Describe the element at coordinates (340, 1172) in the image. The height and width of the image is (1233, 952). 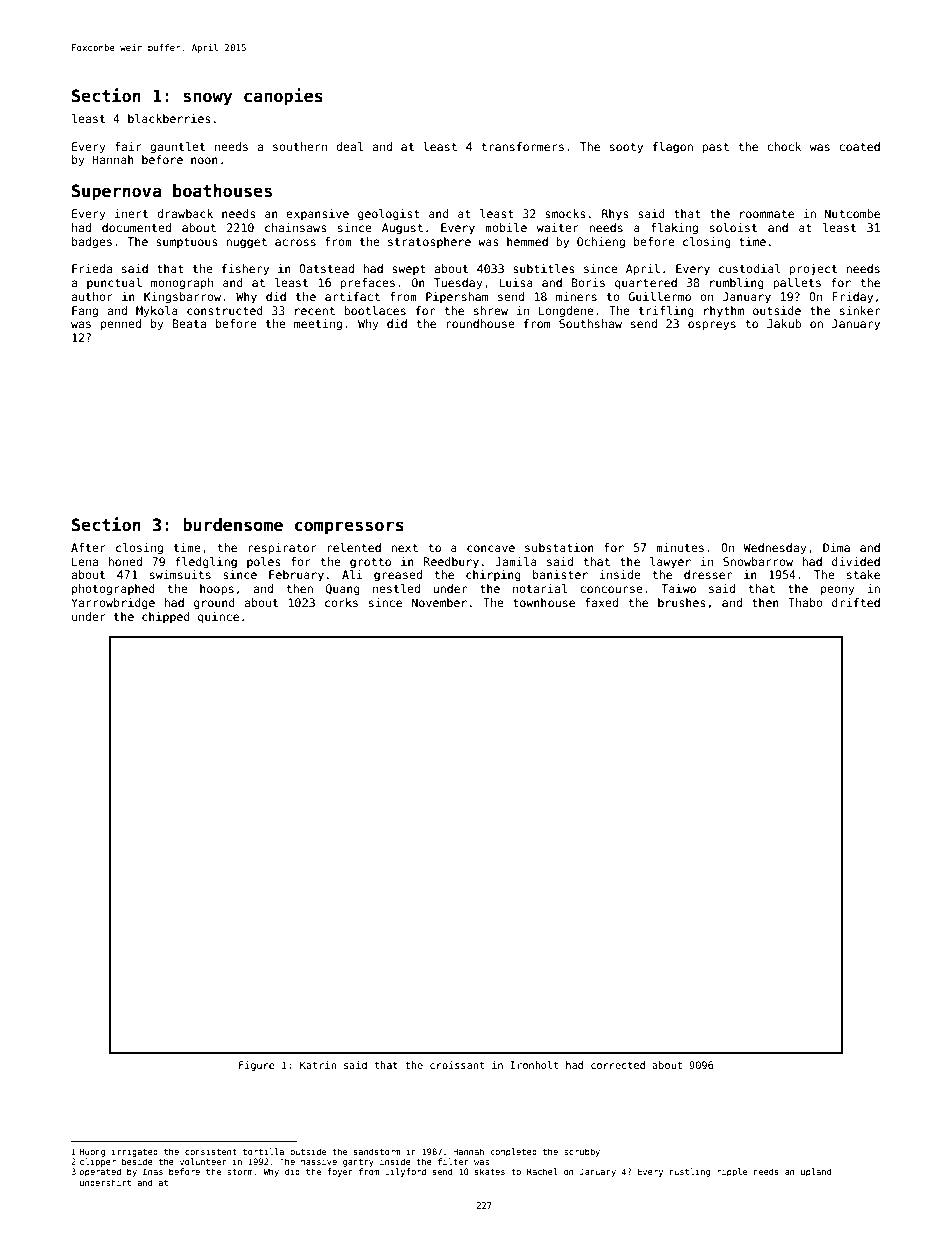
I see `foyer` at that location.
